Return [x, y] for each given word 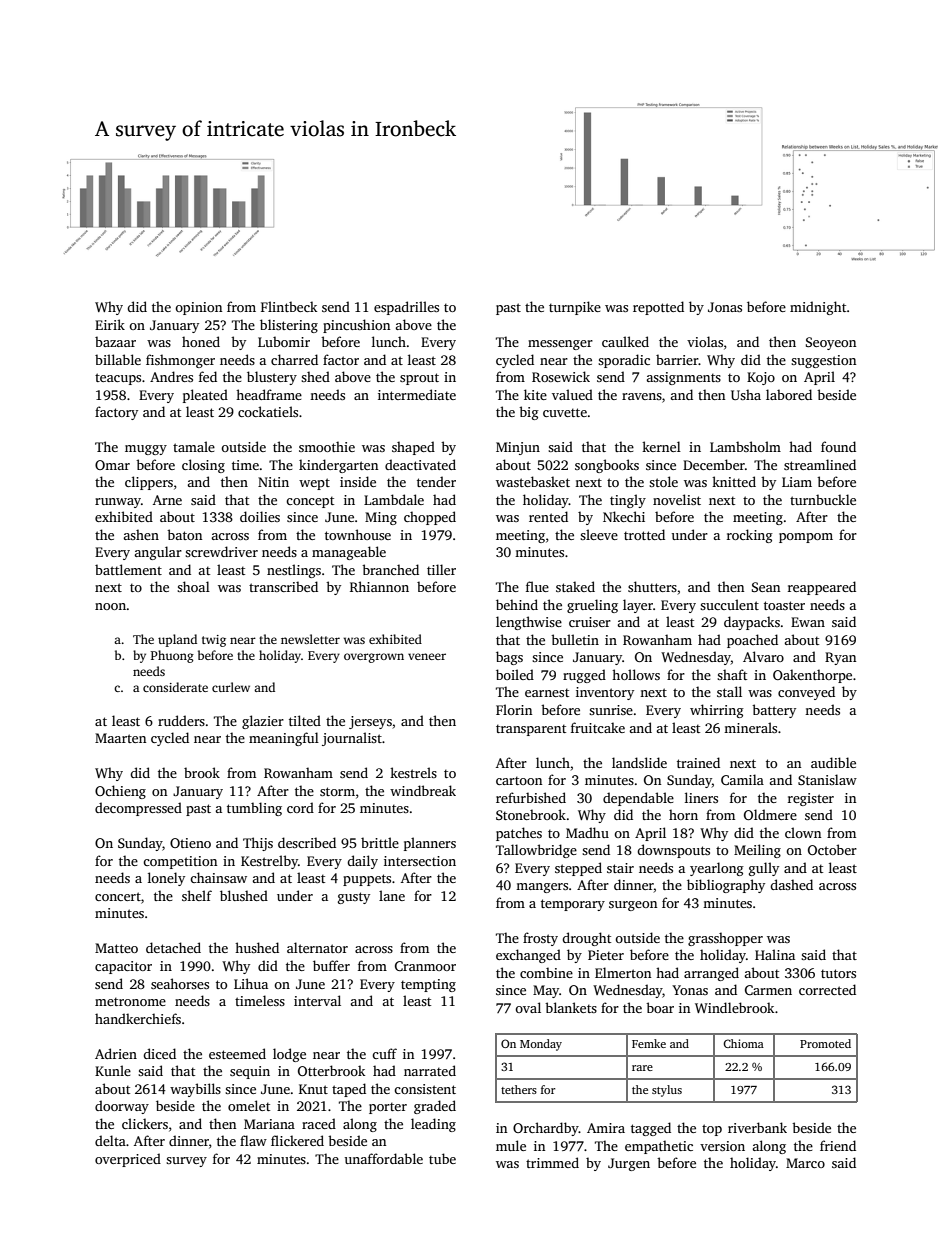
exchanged [528, 956]
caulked [625, 341]
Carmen [768, 990]
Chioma [743, 1043]
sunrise [611, 710]
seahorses [180, 983]
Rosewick [561, 376]
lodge [289, 1055]
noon [111, 606]
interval [317, 1000]
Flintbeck [289, 306]
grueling [592, 606]
